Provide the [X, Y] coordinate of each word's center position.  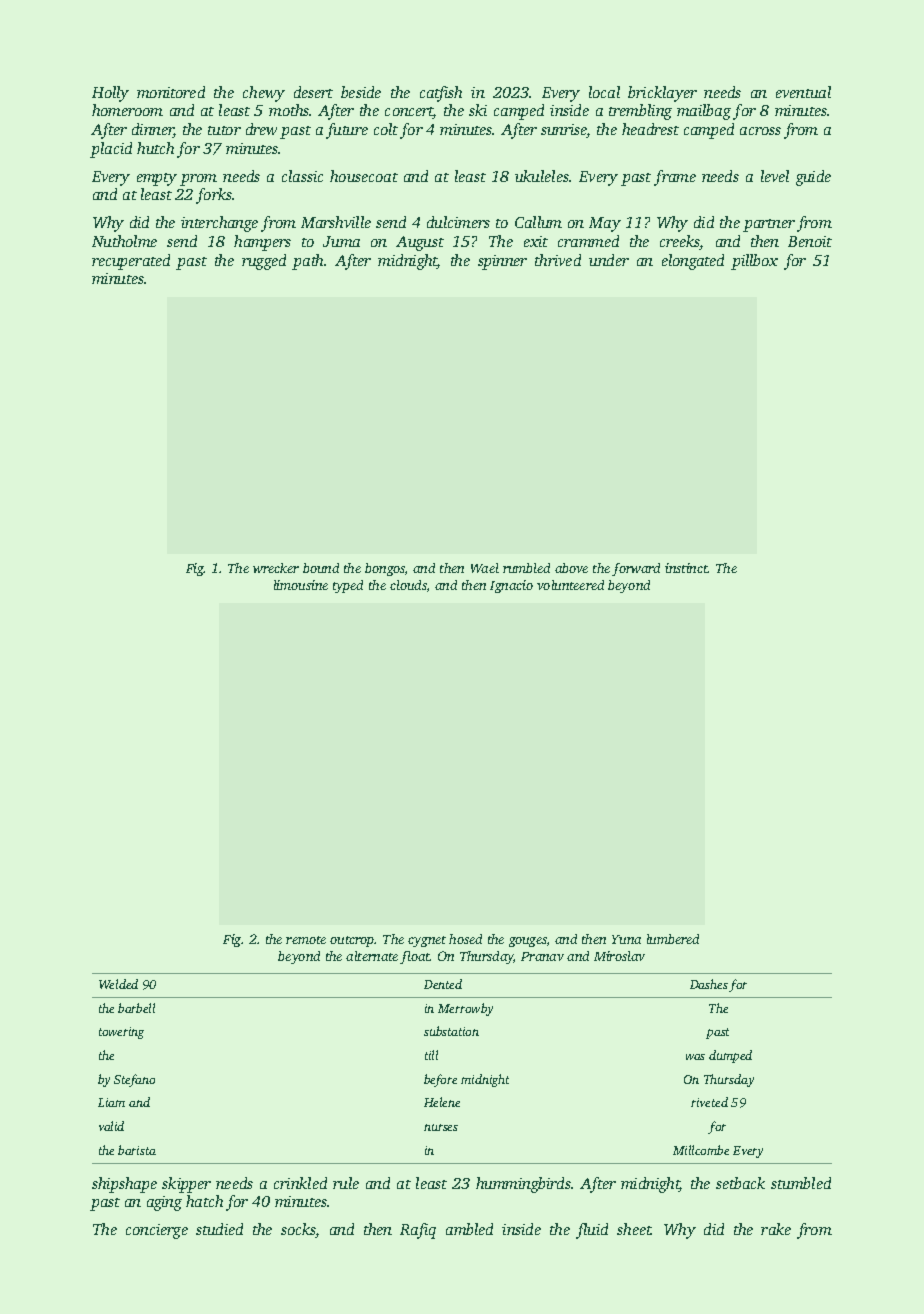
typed [348, 586]
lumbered [673, 939]
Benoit [810, 241]
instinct [686, 568]
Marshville [336, 222]
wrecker [276, 568]
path [308, 262]
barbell [136, 1008]
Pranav [542, 956]
